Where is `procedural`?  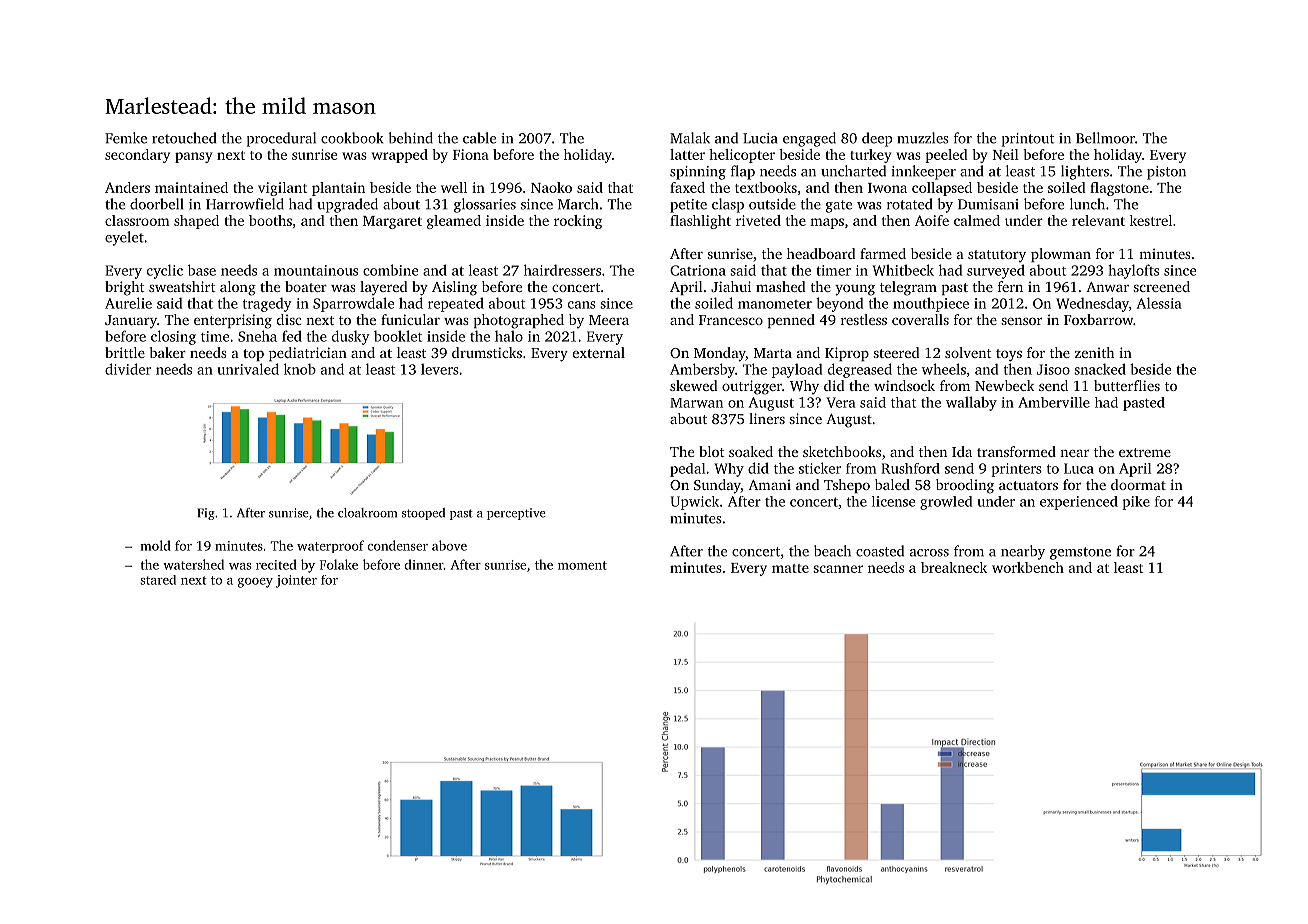
procedural is located at coordinates (281, 139).
